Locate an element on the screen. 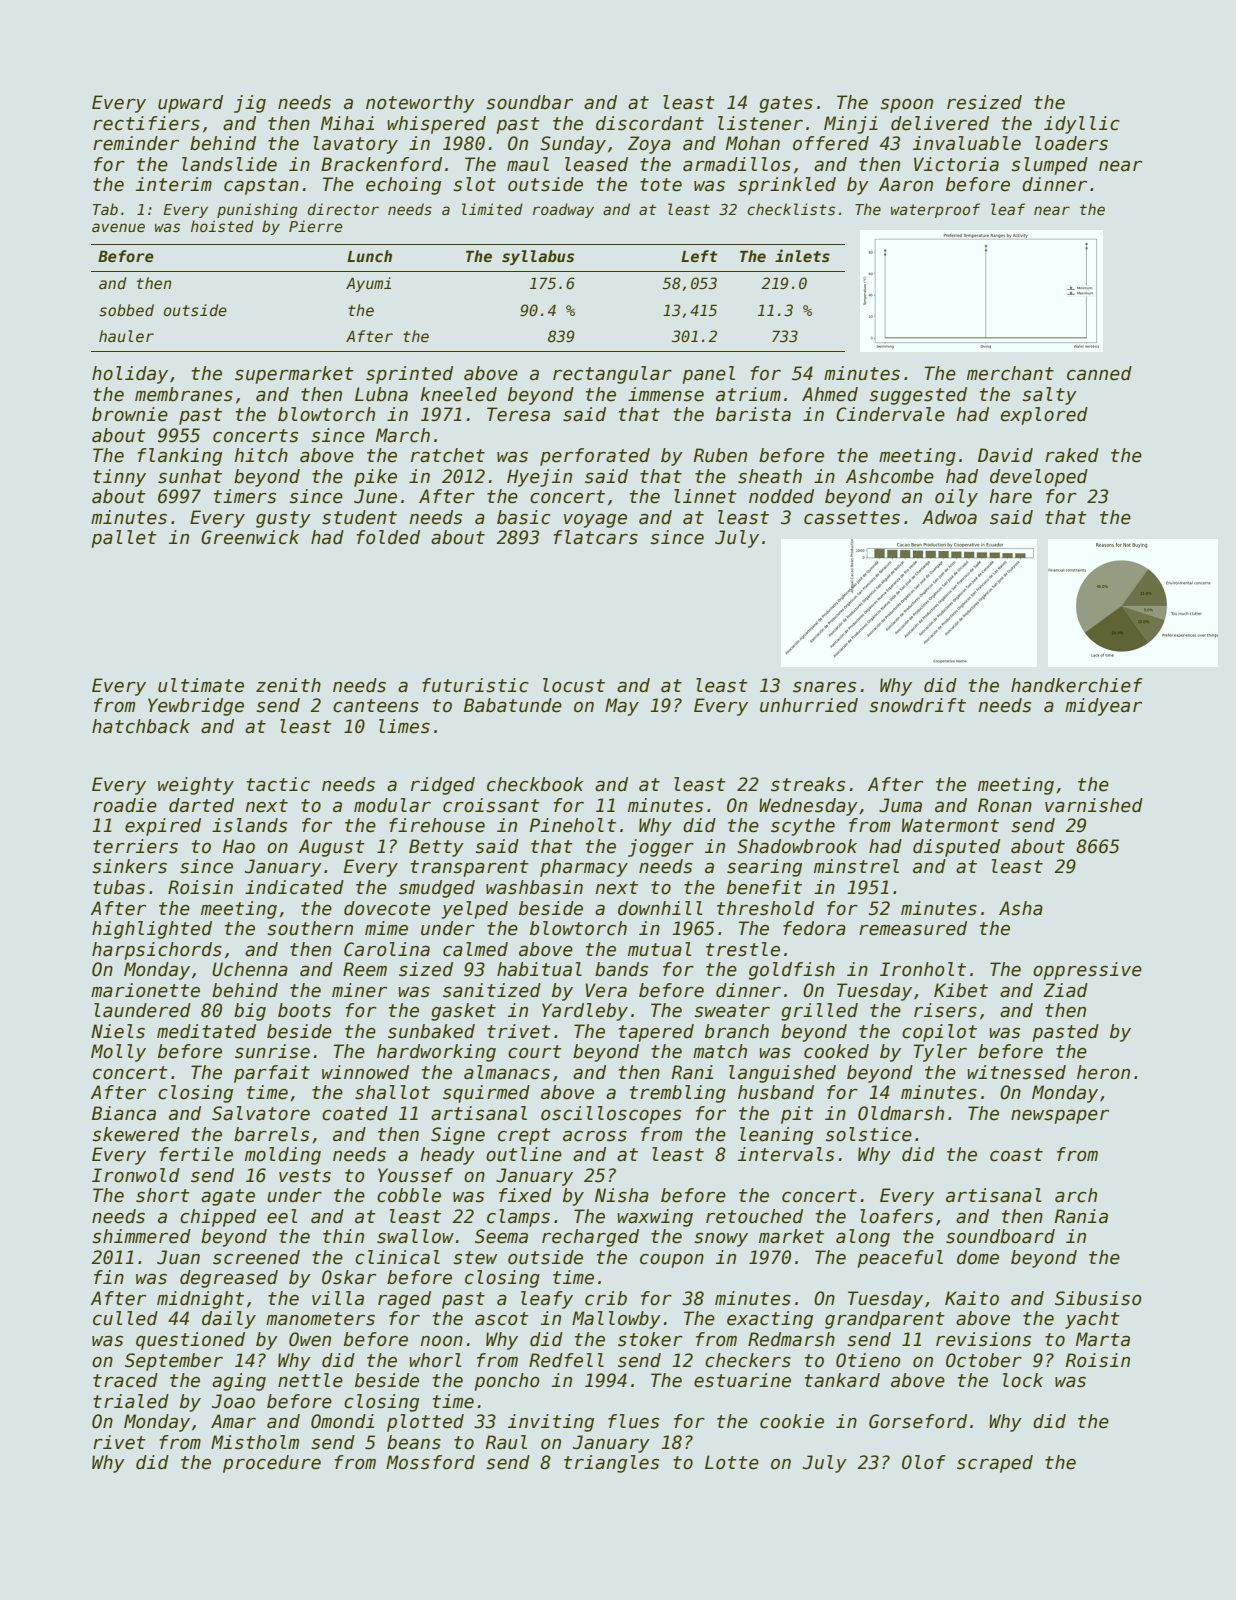 The image size is (1236, 1600). Mistholm is located at coordinates (255, 1442).
